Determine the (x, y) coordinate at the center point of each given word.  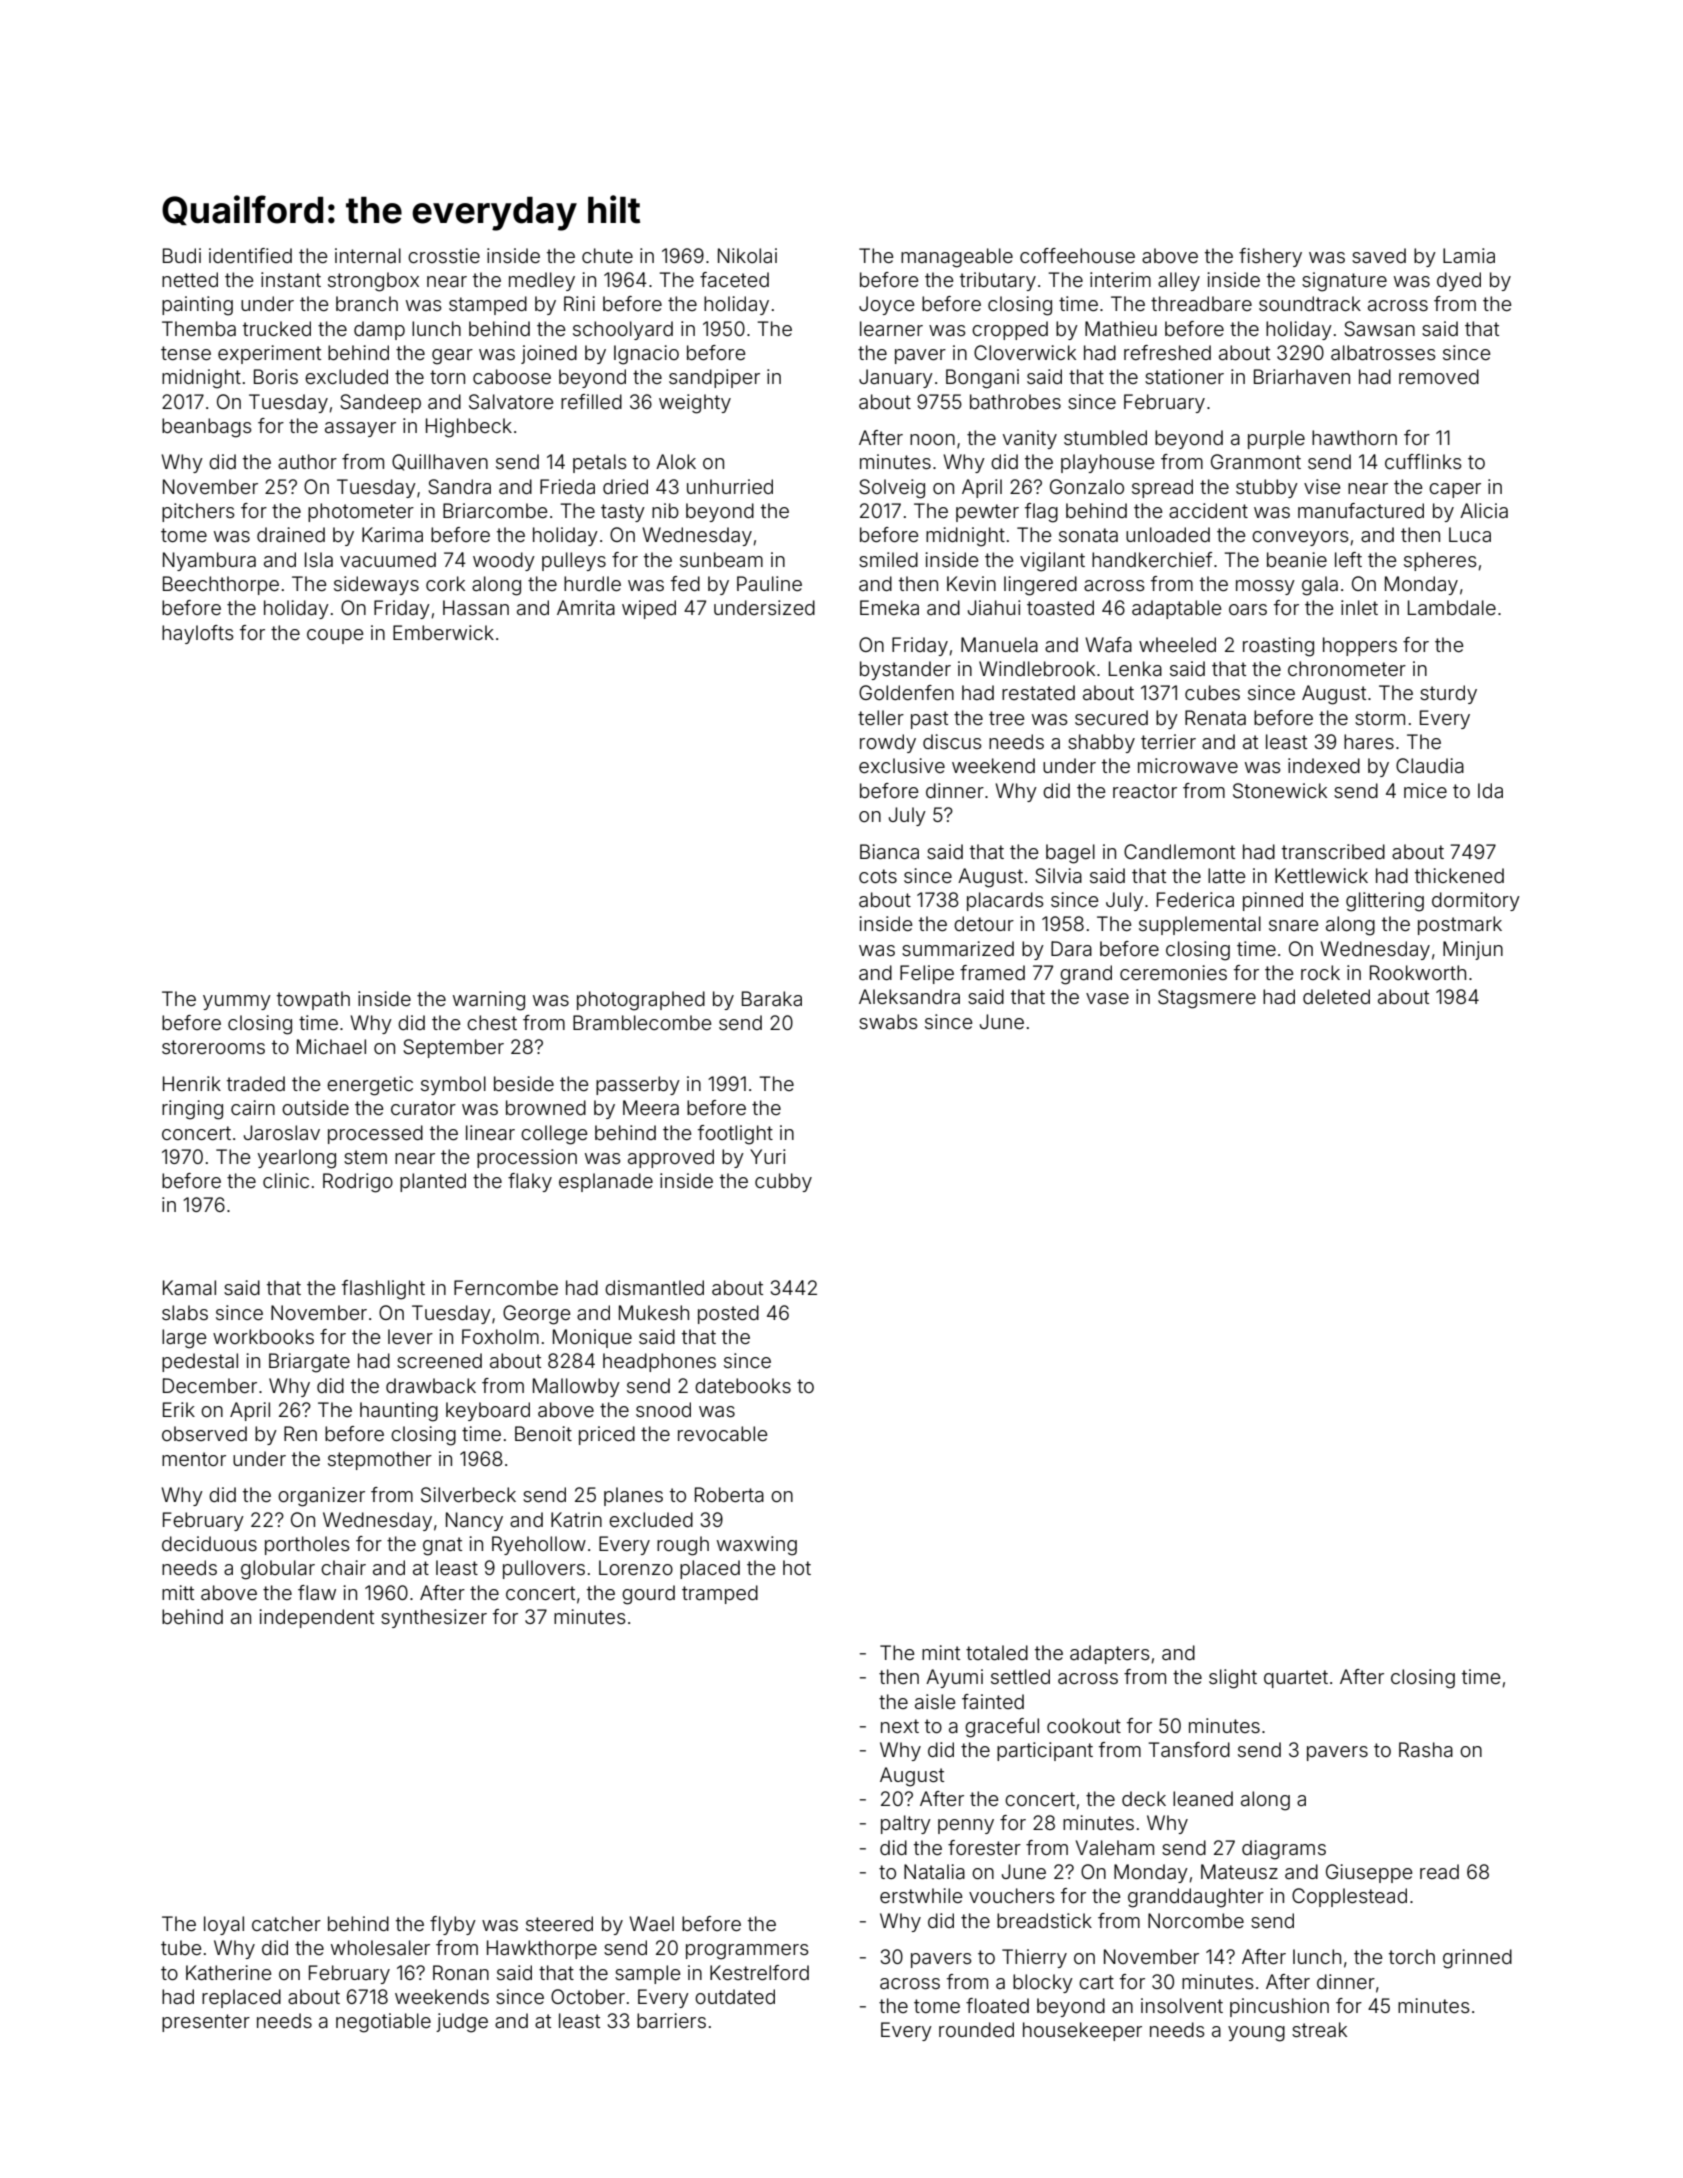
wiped (649, 609)
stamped (488, 305)
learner (891, 328)
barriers (671, 2020)
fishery (1270, 257)
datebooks (743, 1385)
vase (1107, 998)
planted (433, 1182)
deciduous (209, 1543)
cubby (783, 1182)
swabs (888, 1021)
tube (181, 1947)
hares (1369, 741)
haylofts (198, 634)
